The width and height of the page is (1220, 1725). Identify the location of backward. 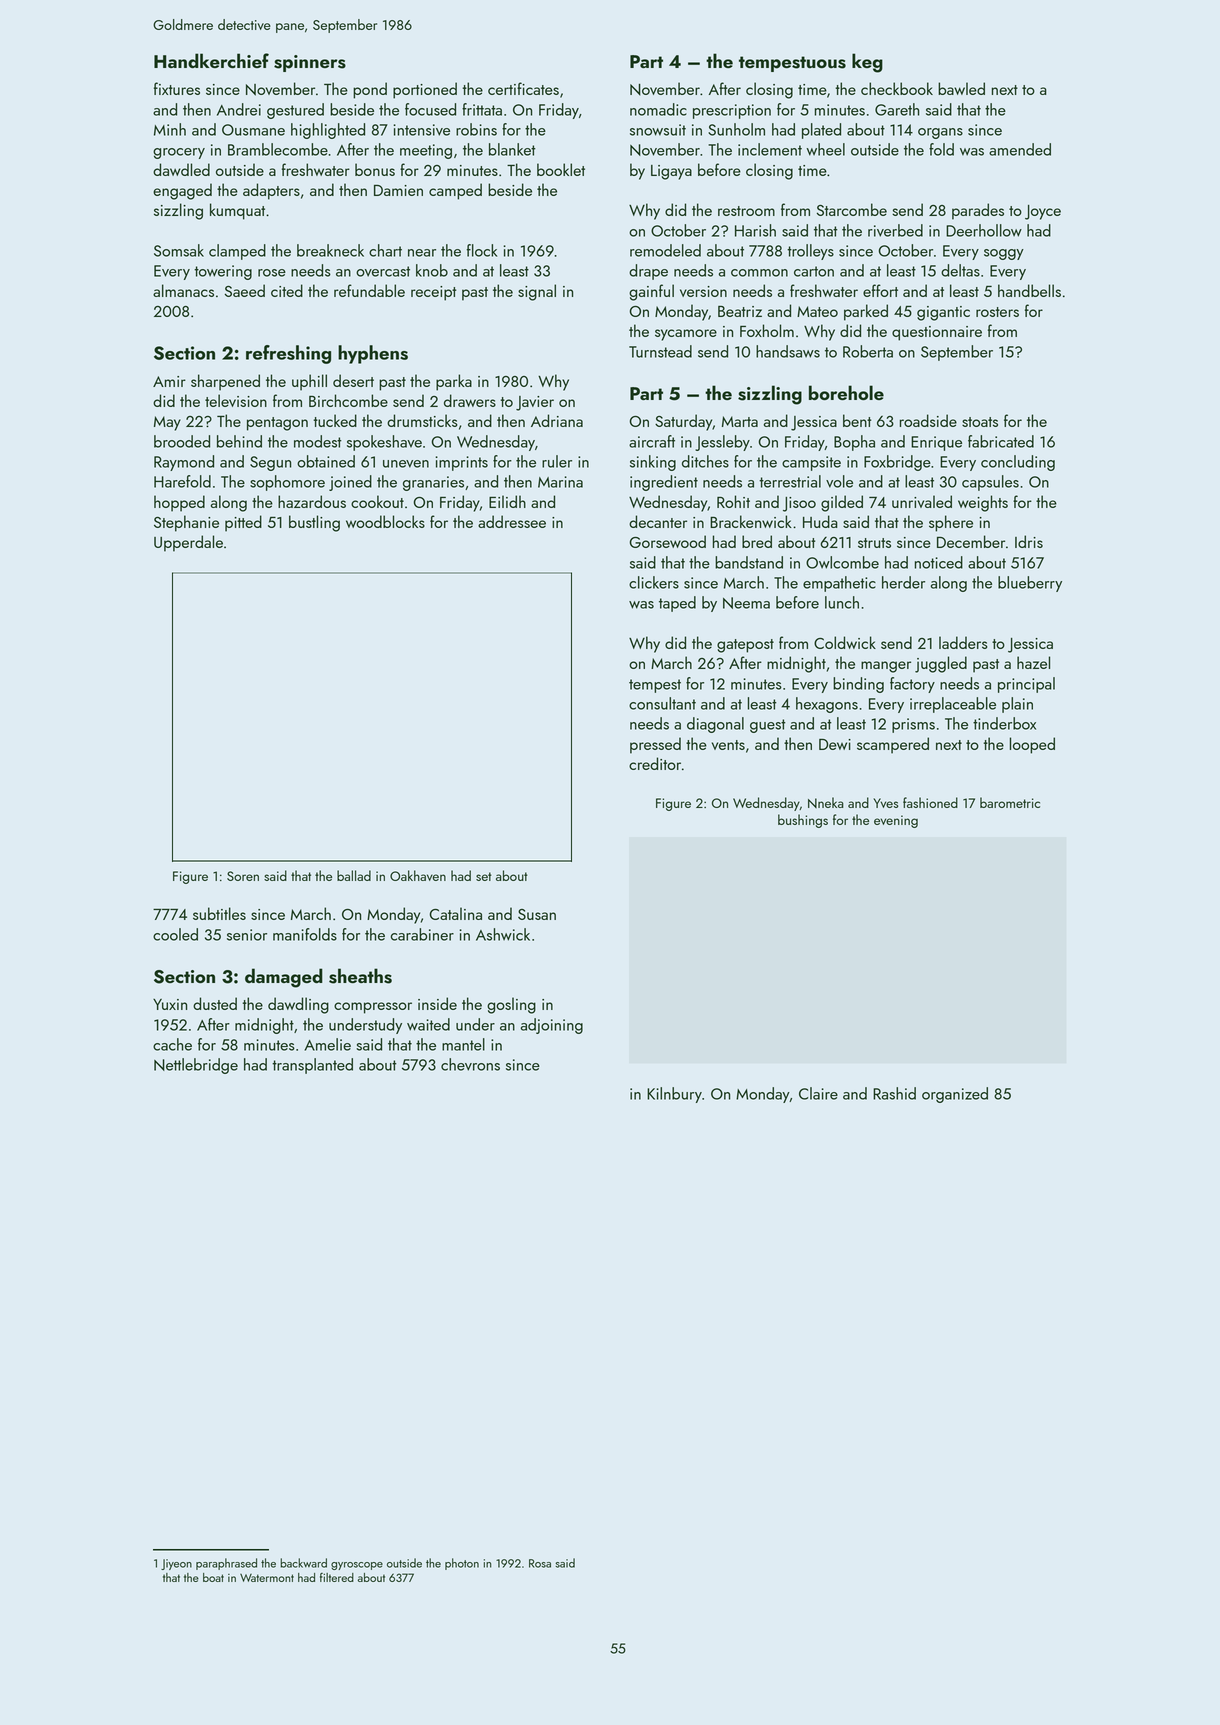
(303, 1563).
